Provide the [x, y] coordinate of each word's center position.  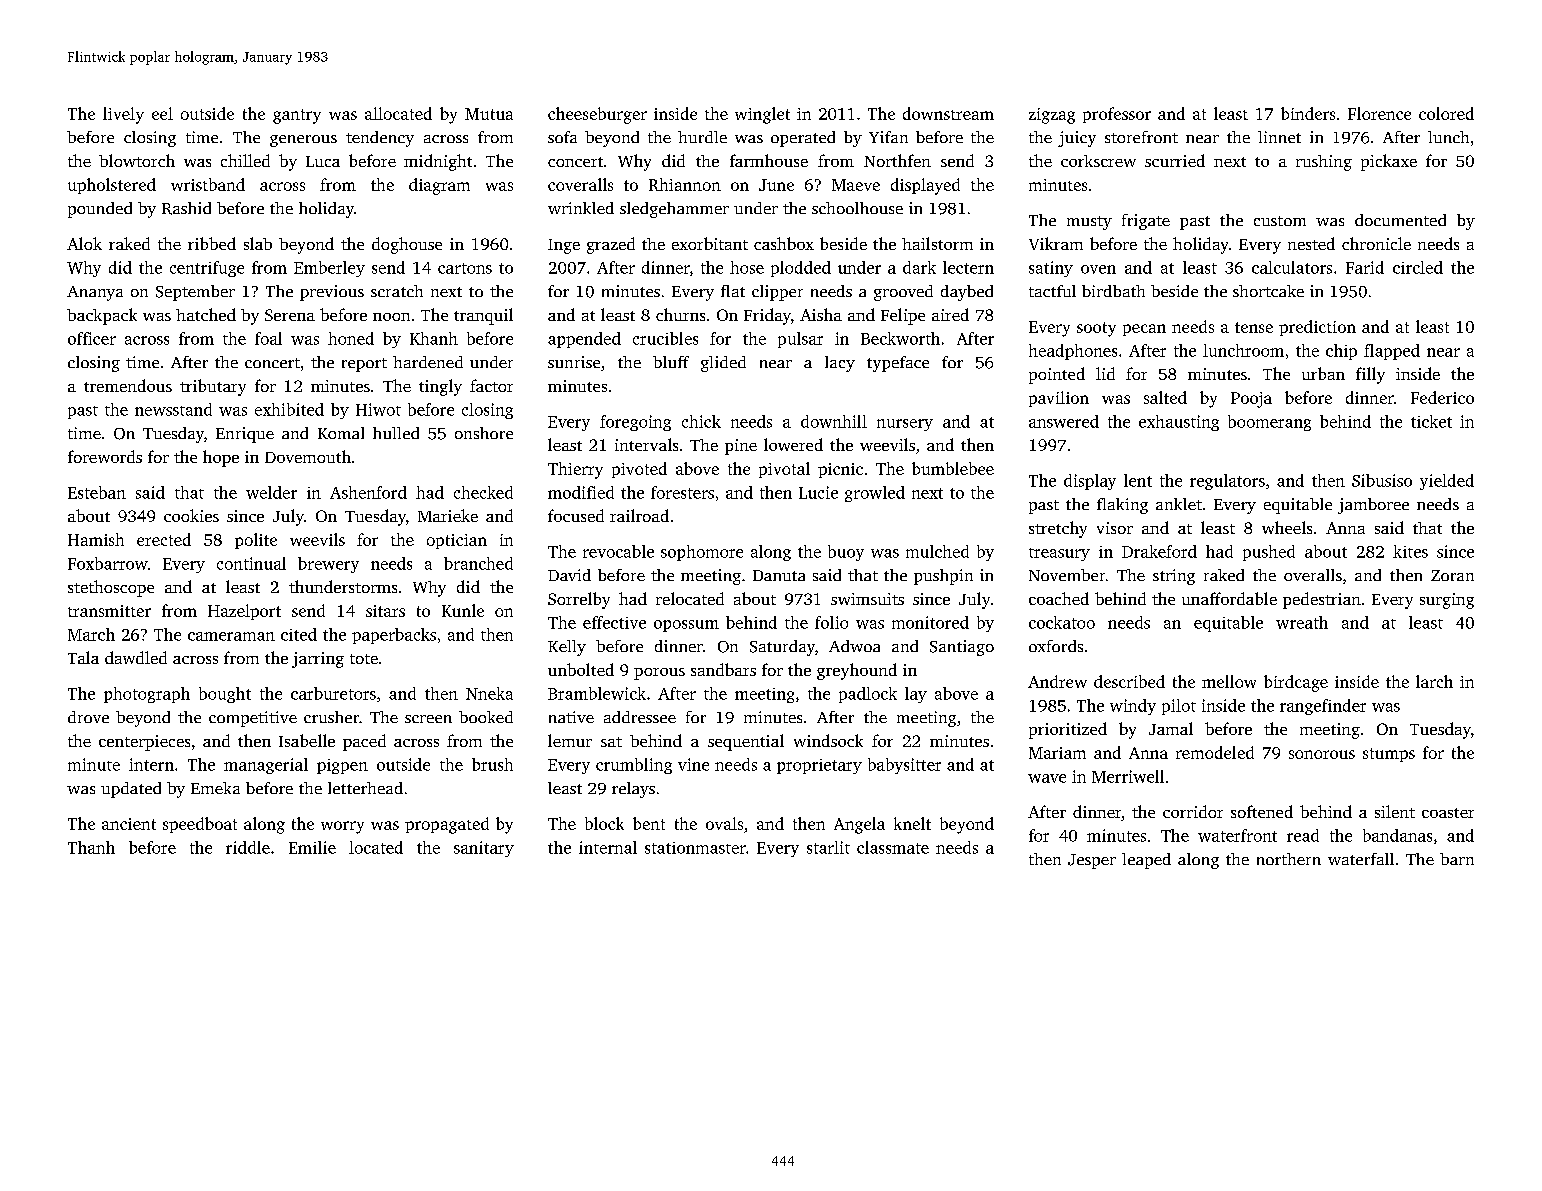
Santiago [962, 648]
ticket [1431, 421]
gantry [297, 116]
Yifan [888, 137]
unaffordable [1229, 598]
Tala [83, 657]
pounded [100, 210]
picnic [840, 470]
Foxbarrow [108, 563]
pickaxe [1389, 162]
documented [1400, 220]
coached [1059, 598]
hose [747, 267]
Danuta [779, 575]
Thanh [91, 847]
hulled [396, 433]
